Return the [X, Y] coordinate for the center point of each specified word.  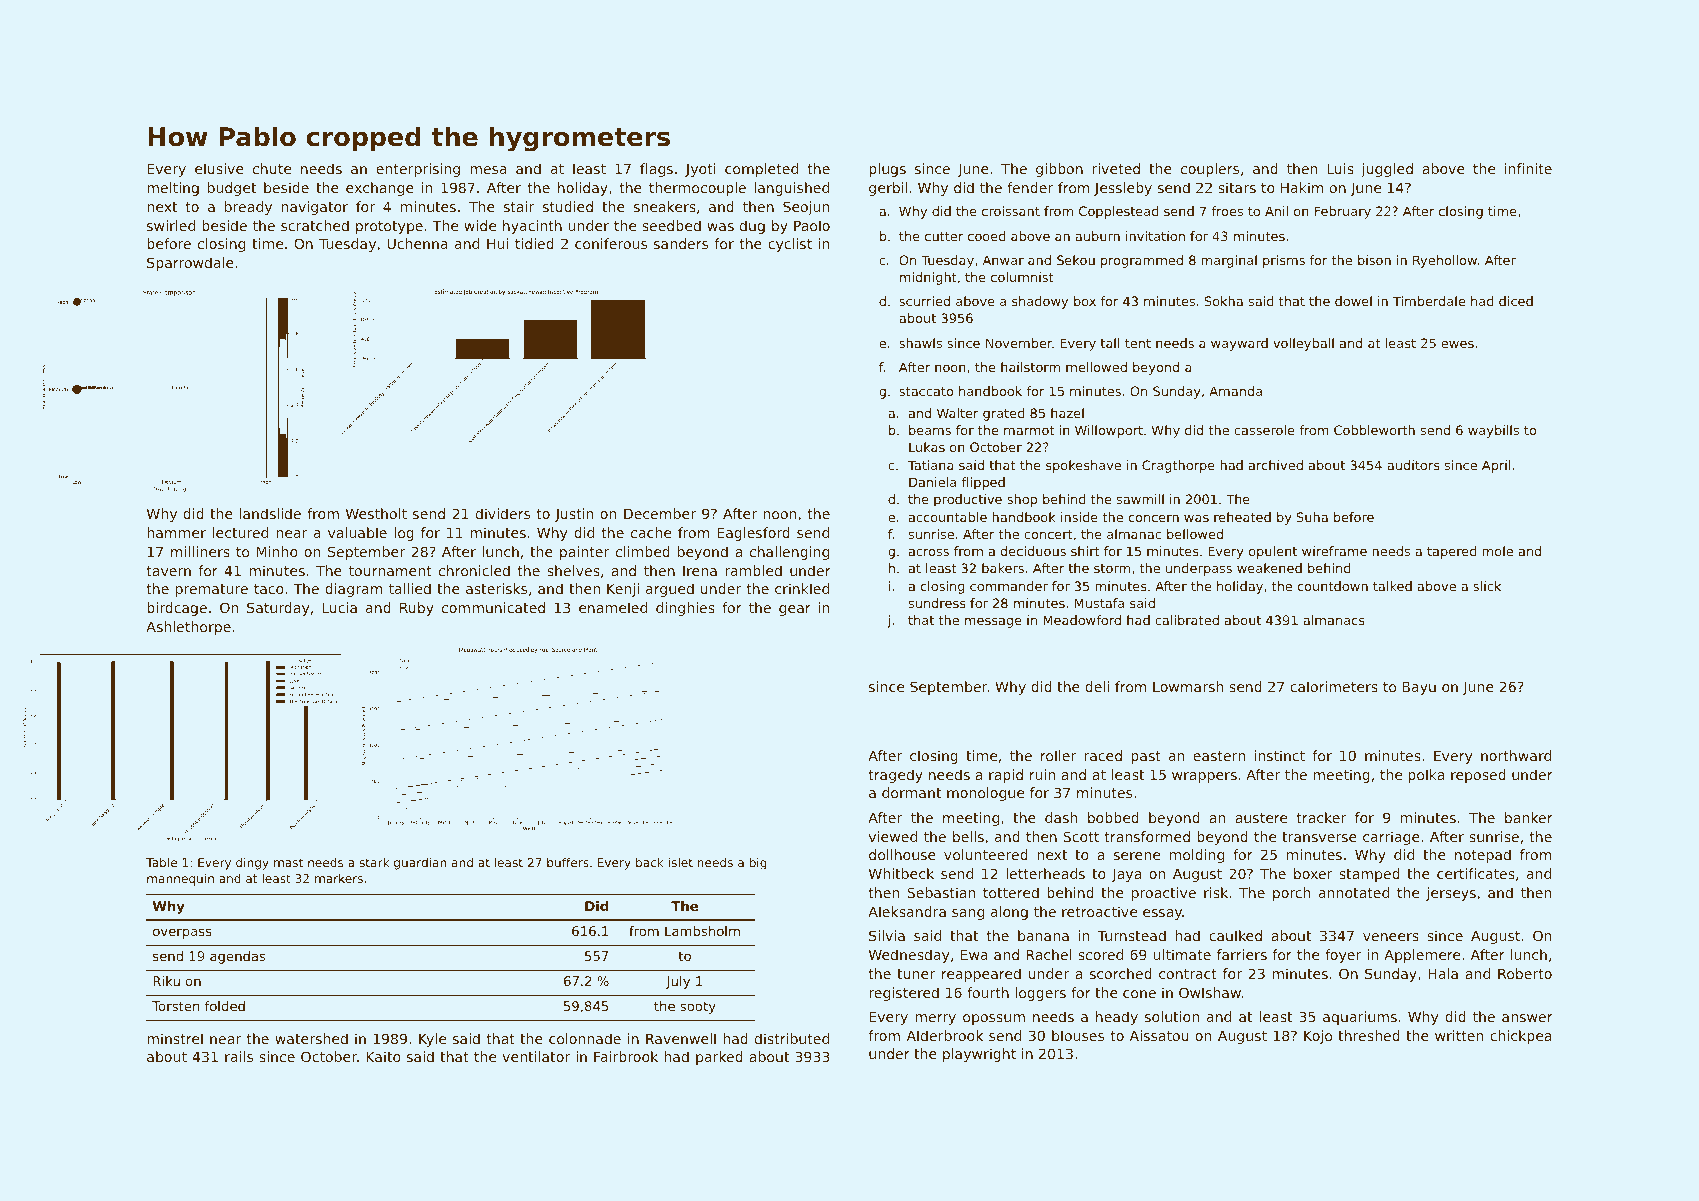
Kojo [1318, 1037]
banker [1529, 817]
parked [719, 1058]
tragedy [895, 776]
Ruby [417, 609]
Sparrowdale [190, 264]
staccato [926, 391]
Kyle [432, 1040]
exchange [380, 189]
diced [1516, 301]
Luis [1340, 168]
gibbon [1059, 170]
